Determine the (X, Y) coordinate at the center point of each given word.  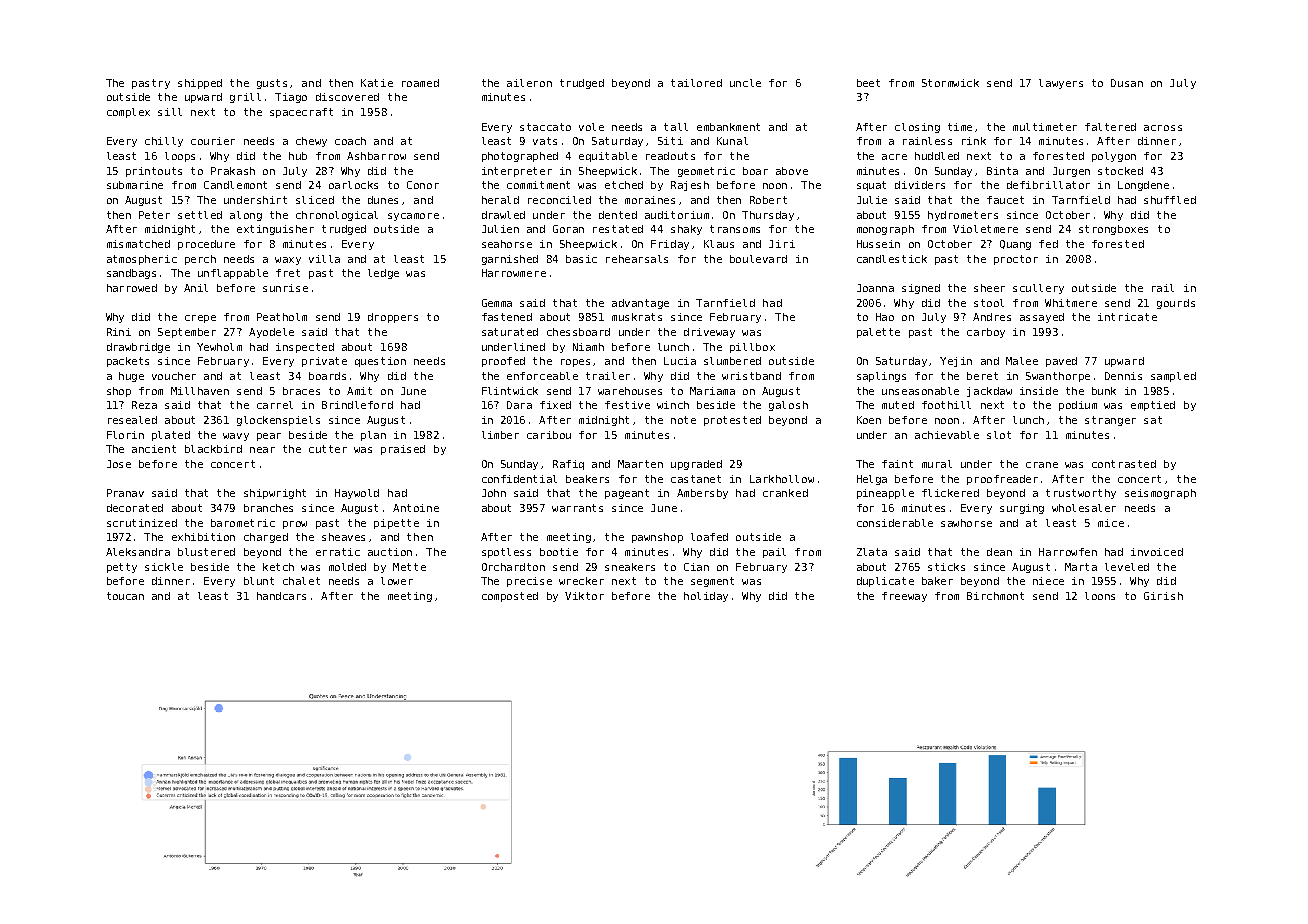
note (683, 420)
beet (868, 83)
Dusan (1127, 83)
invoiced (1157, 552)
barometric (243, 523)
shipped (200, 84)
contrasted (1124, 464)
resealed (132, 420)
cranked (785, 493)
